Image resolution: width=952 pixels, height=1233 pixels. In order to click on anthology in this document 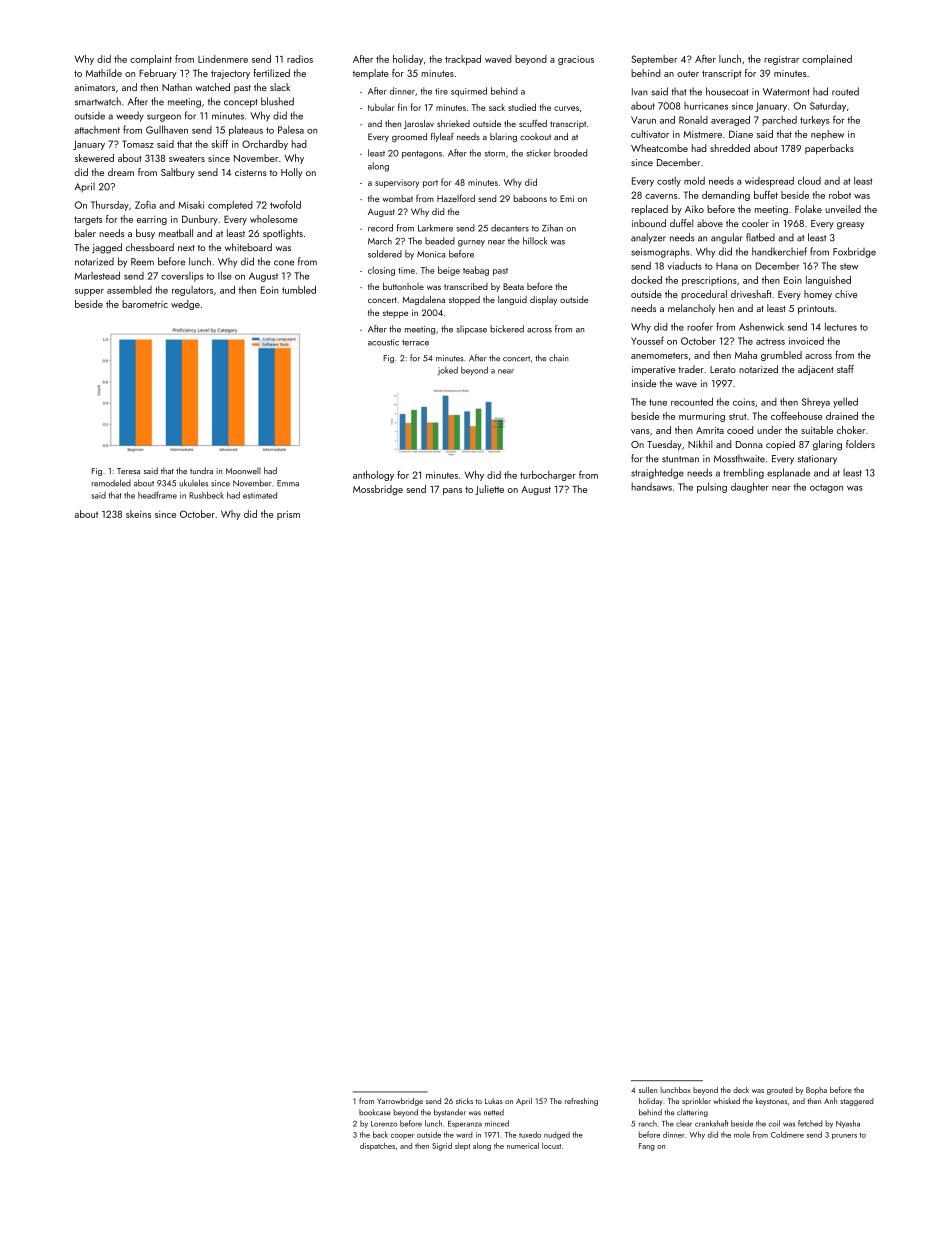, I will do `click(373, 476)`.
